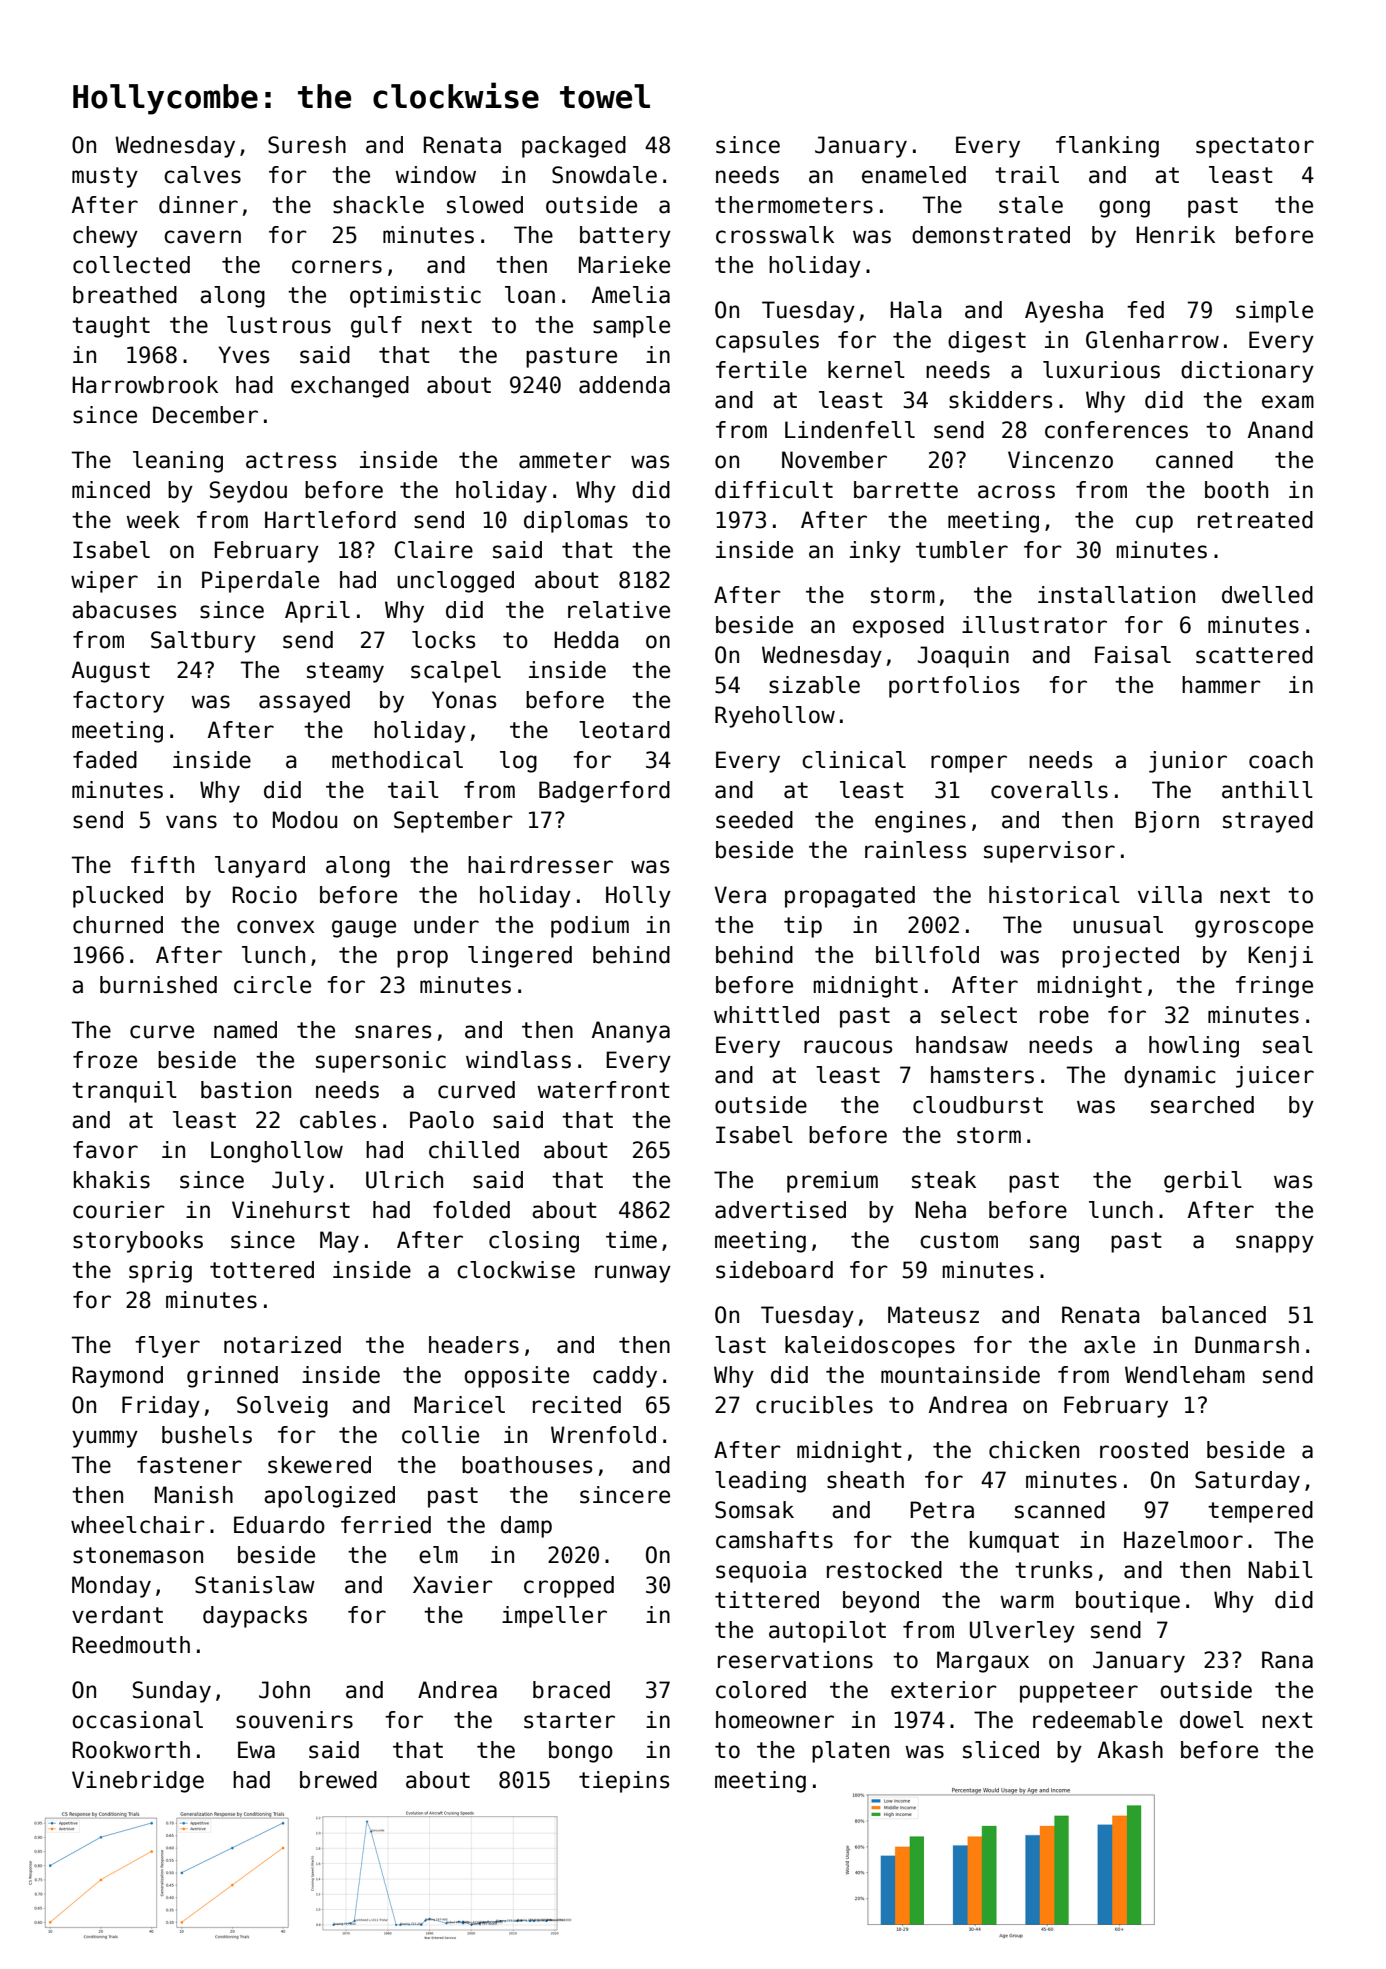 The width and height of the document is (1386, 1969). Describe the element at coordinates (104, 582) in the document. I see `wiper` at that location.
